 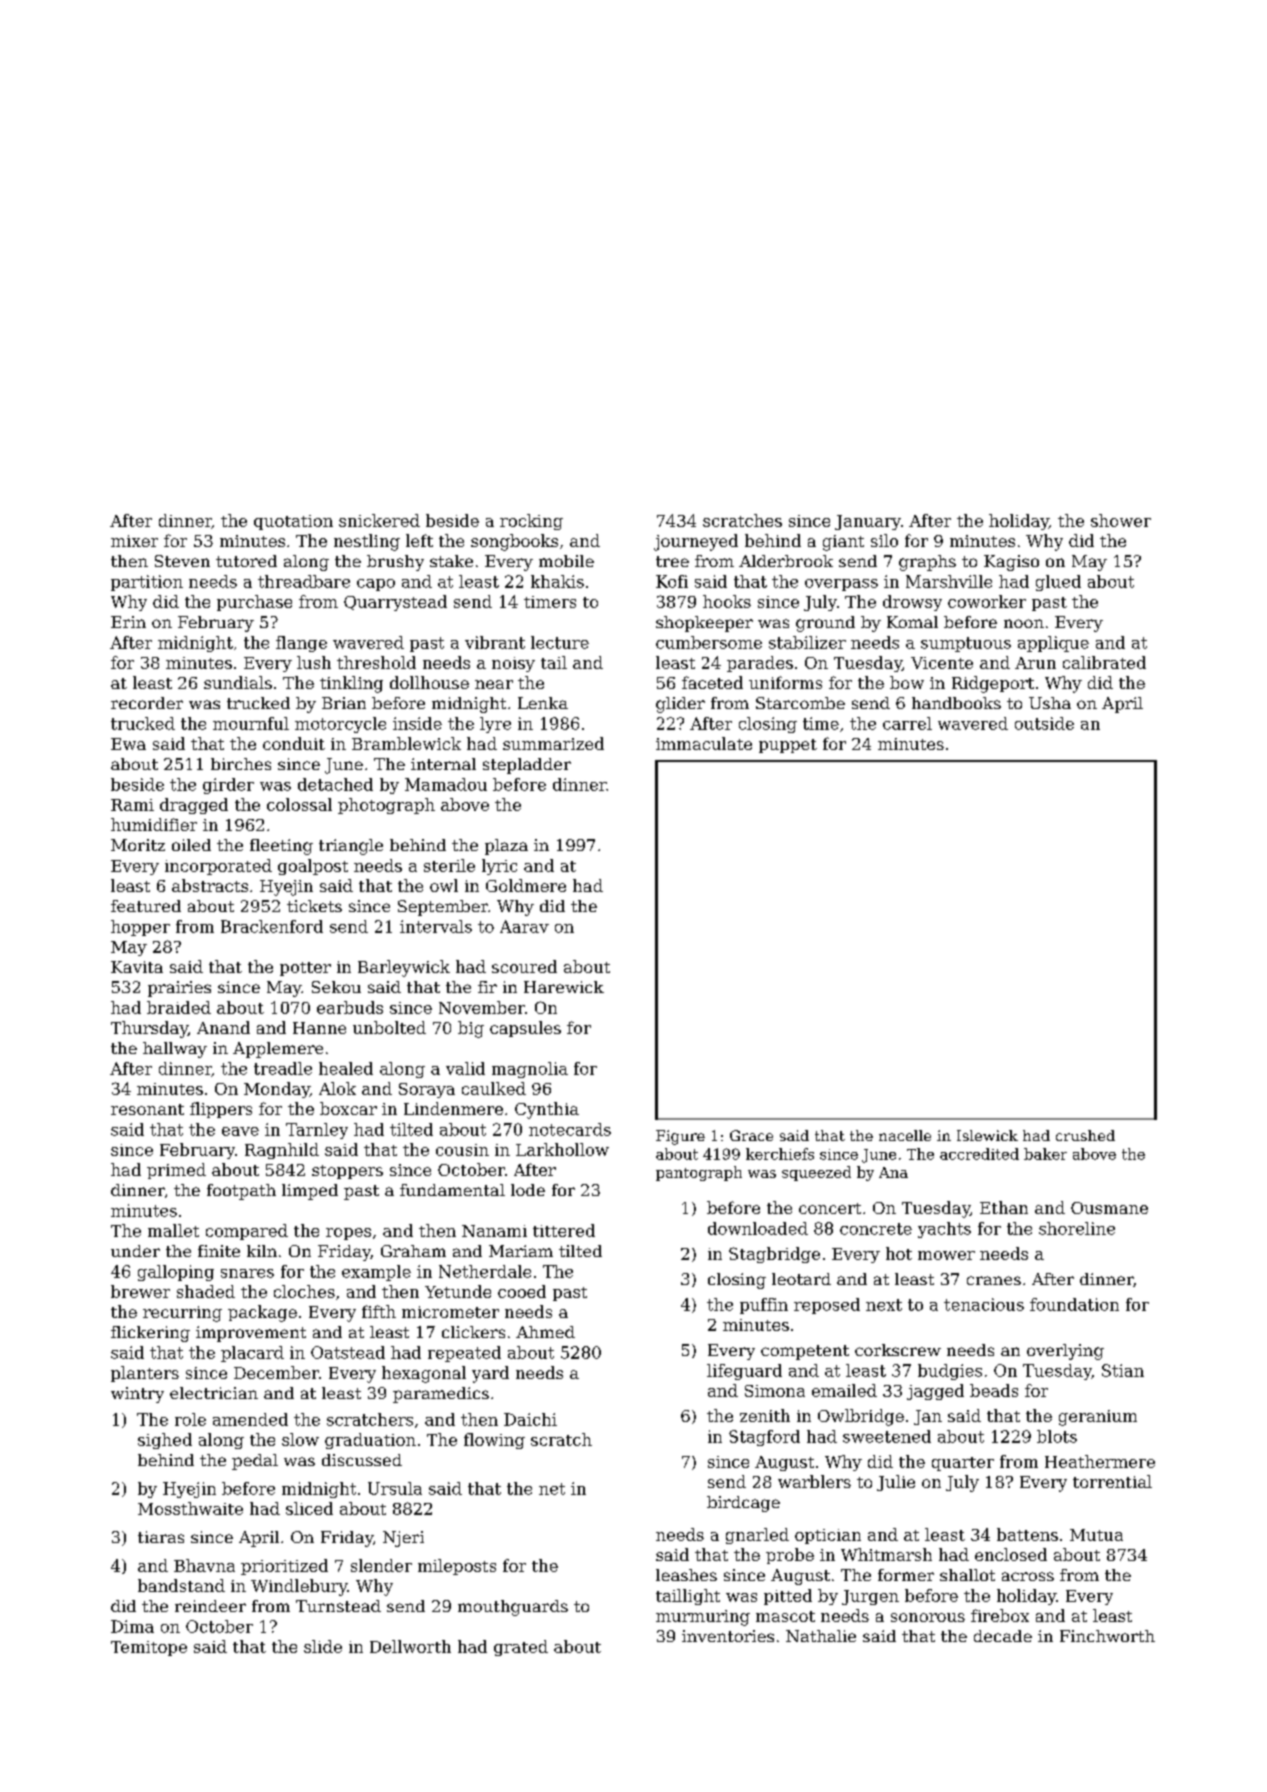 I want to click on flippers, so click(x=221, y=1110).
